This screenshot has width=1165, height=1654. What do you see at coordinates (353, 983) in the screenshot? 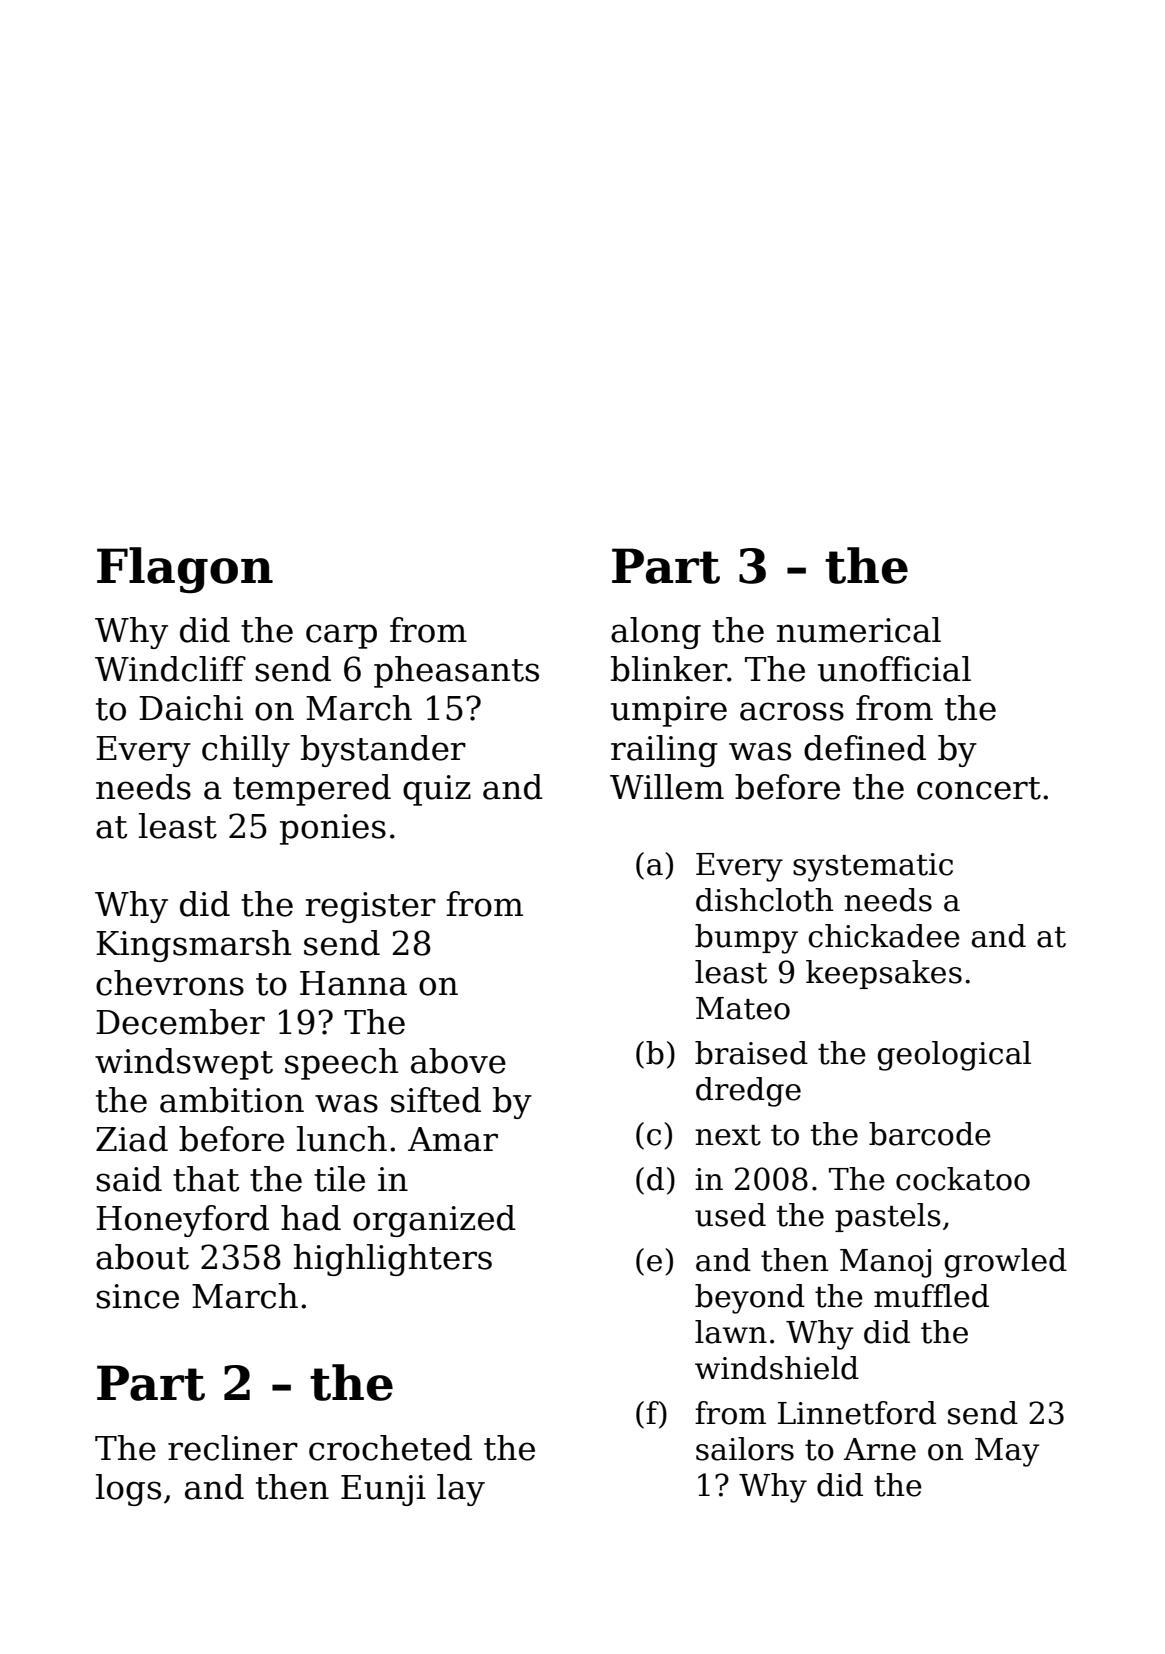
I see `Hanna` at bounding box center [353, 983].
